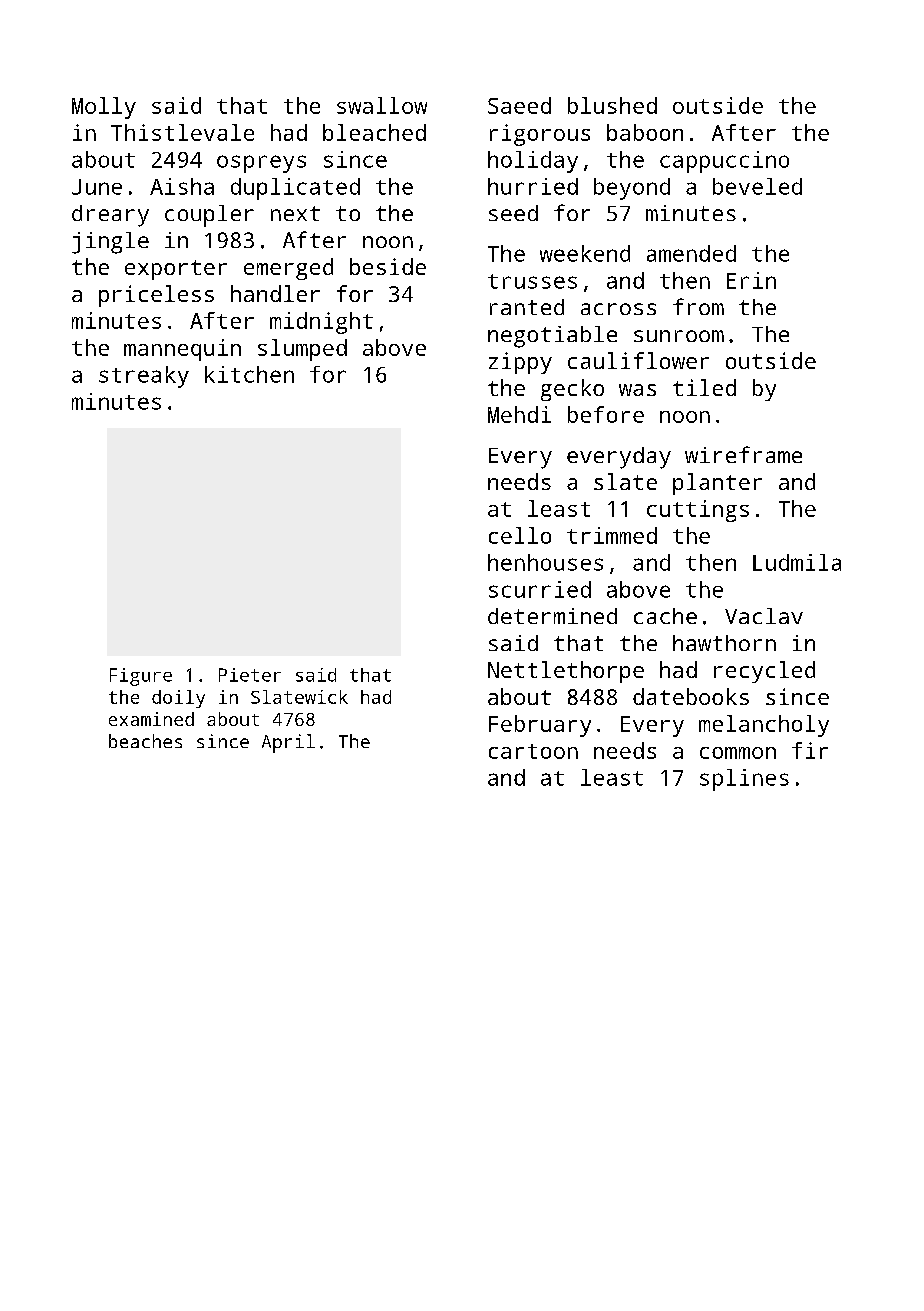  I want to click on Pieter, so click(250, 675).
